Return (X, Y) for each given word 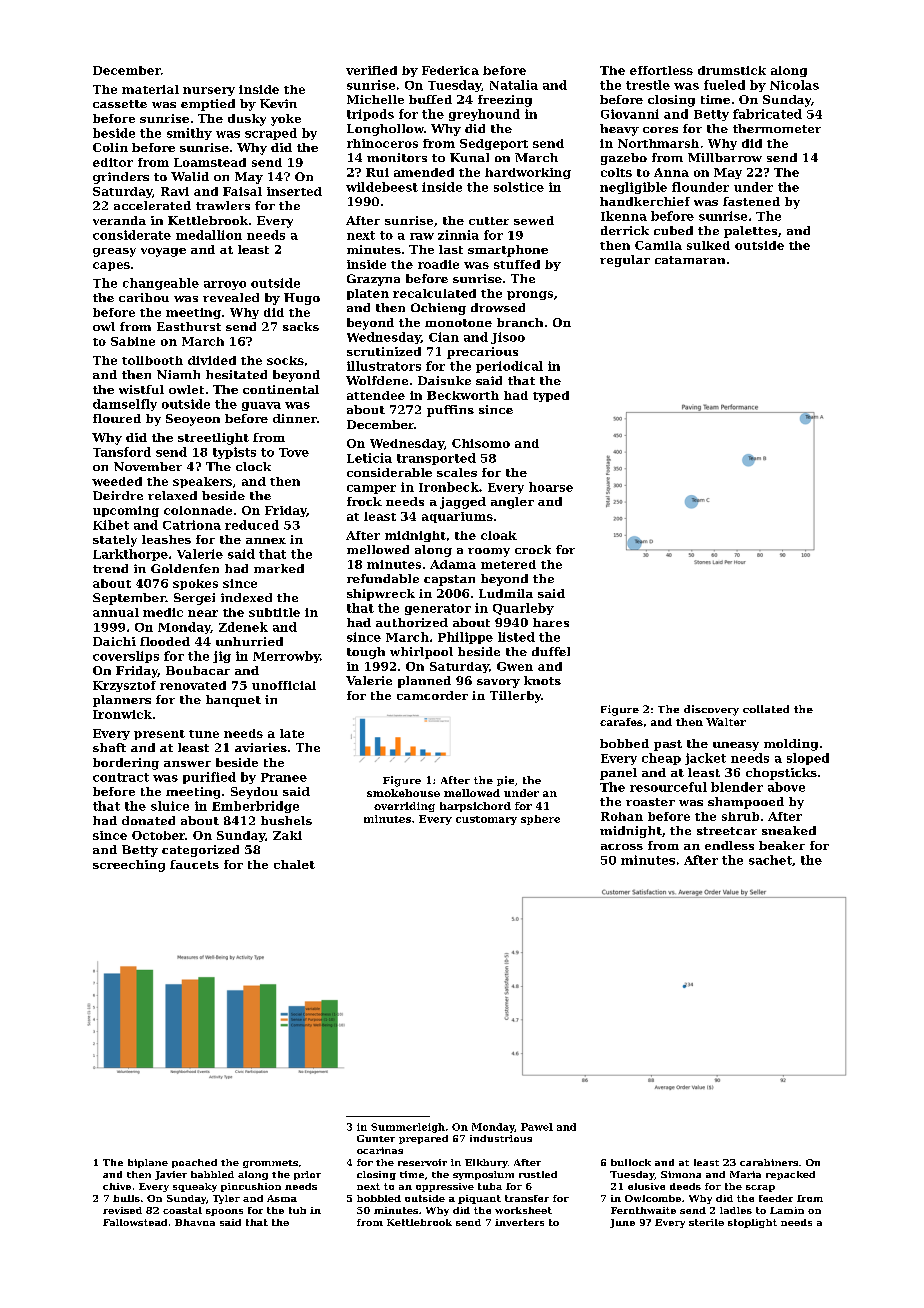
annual (116, 612)
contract (121, 777)
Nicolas (794, 85)
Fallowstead (135, 1222)
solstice (519, 187)
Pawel (537, 1127)
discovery (711, 710)
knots (542, 680)
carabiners (769, 1162)
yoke (286, 120)
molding (791, 745)
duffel (551, 651)
